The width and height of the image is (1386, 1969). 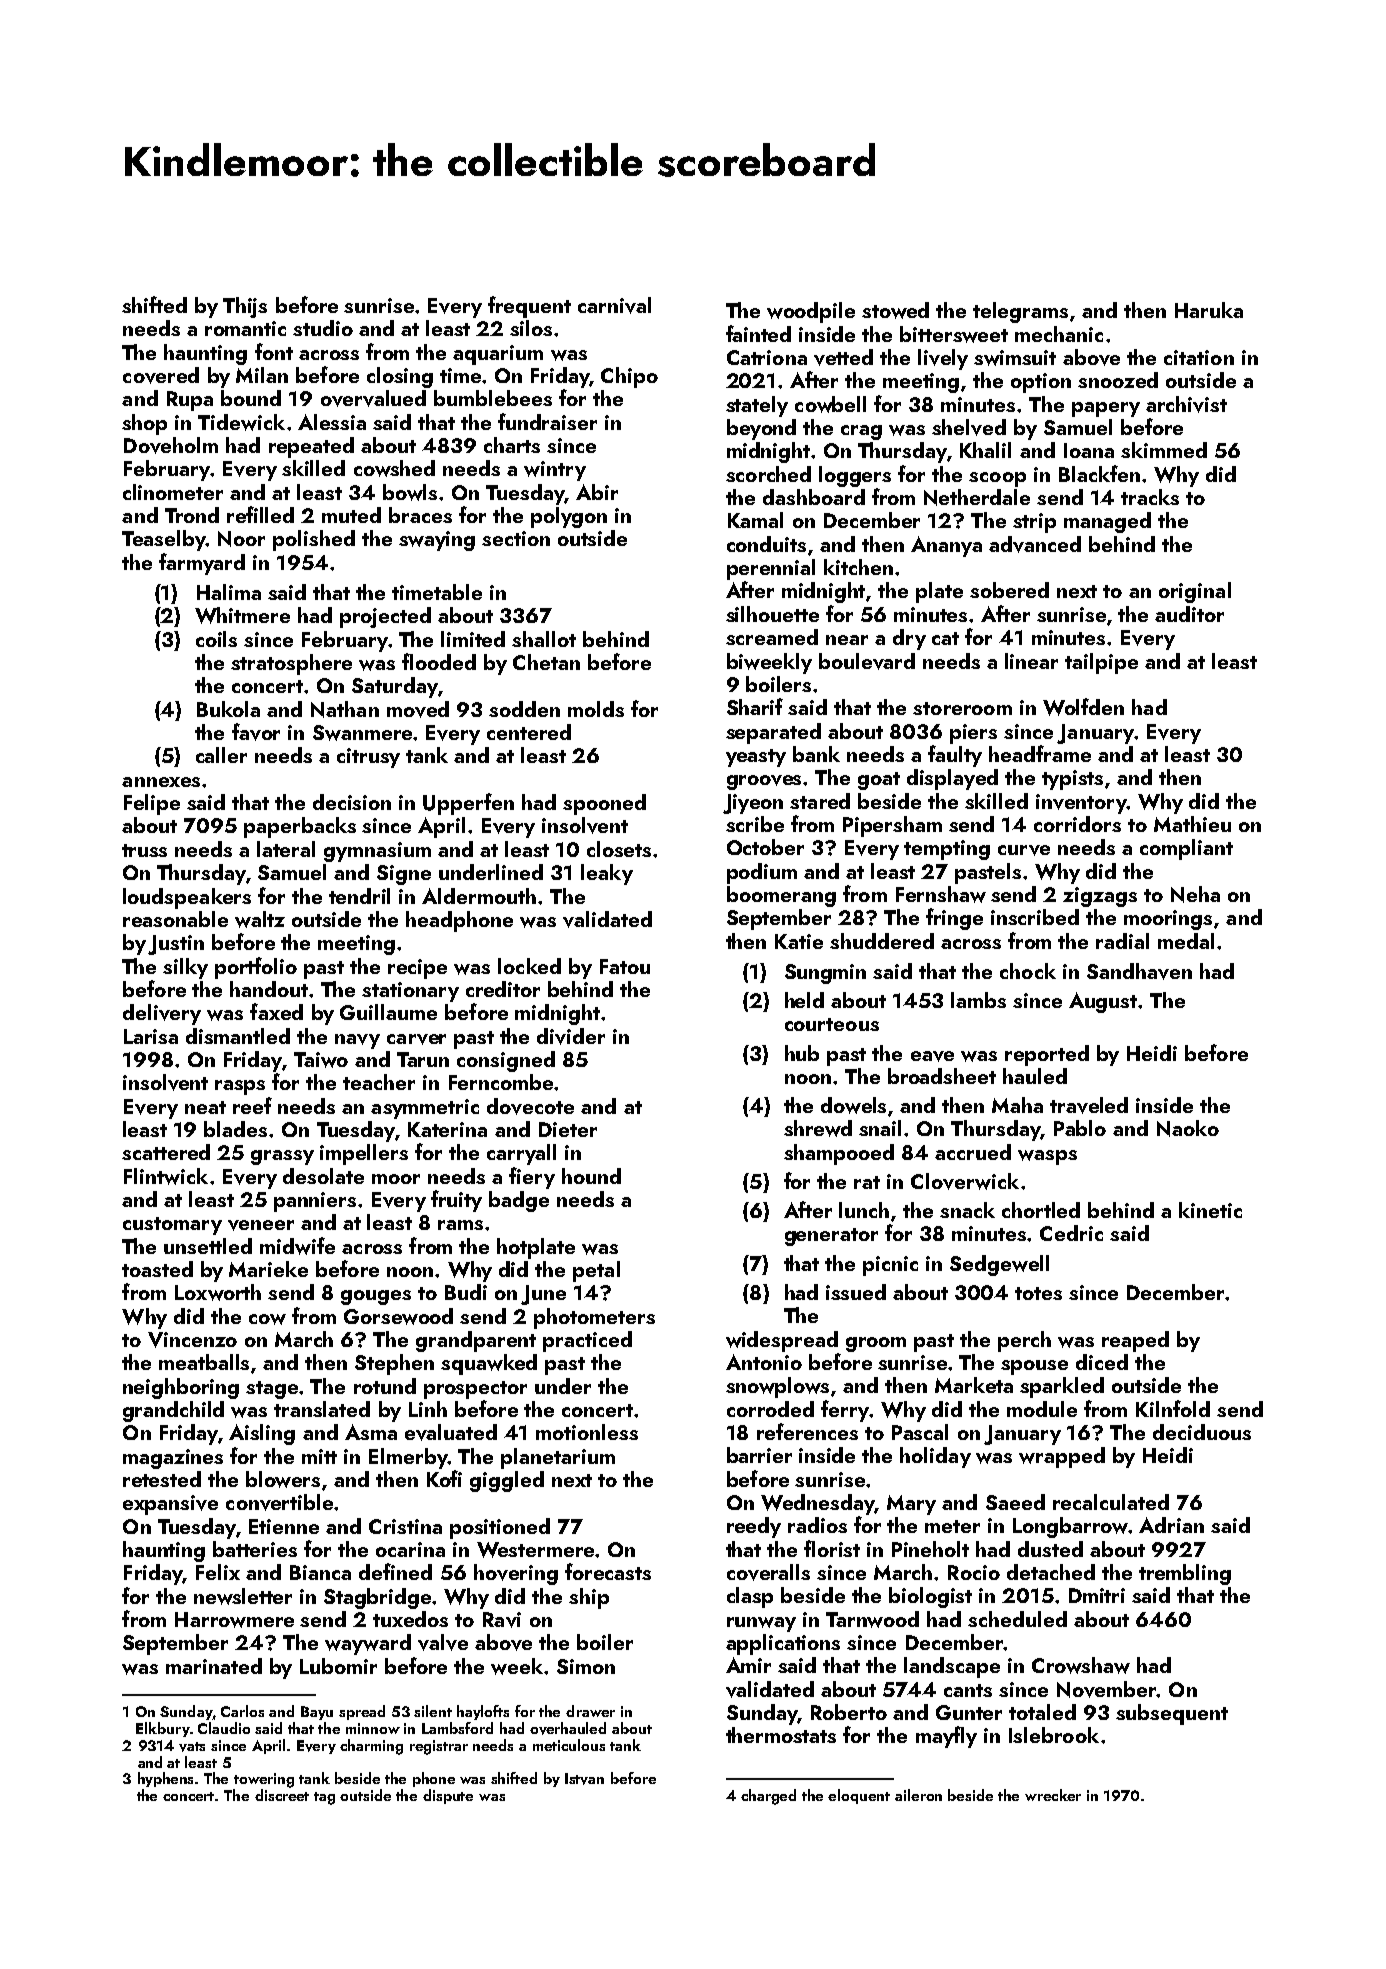 What do you see at coordinates (768, 1797) in the image?
I see `charged` at bounding box center [768, 1797].
